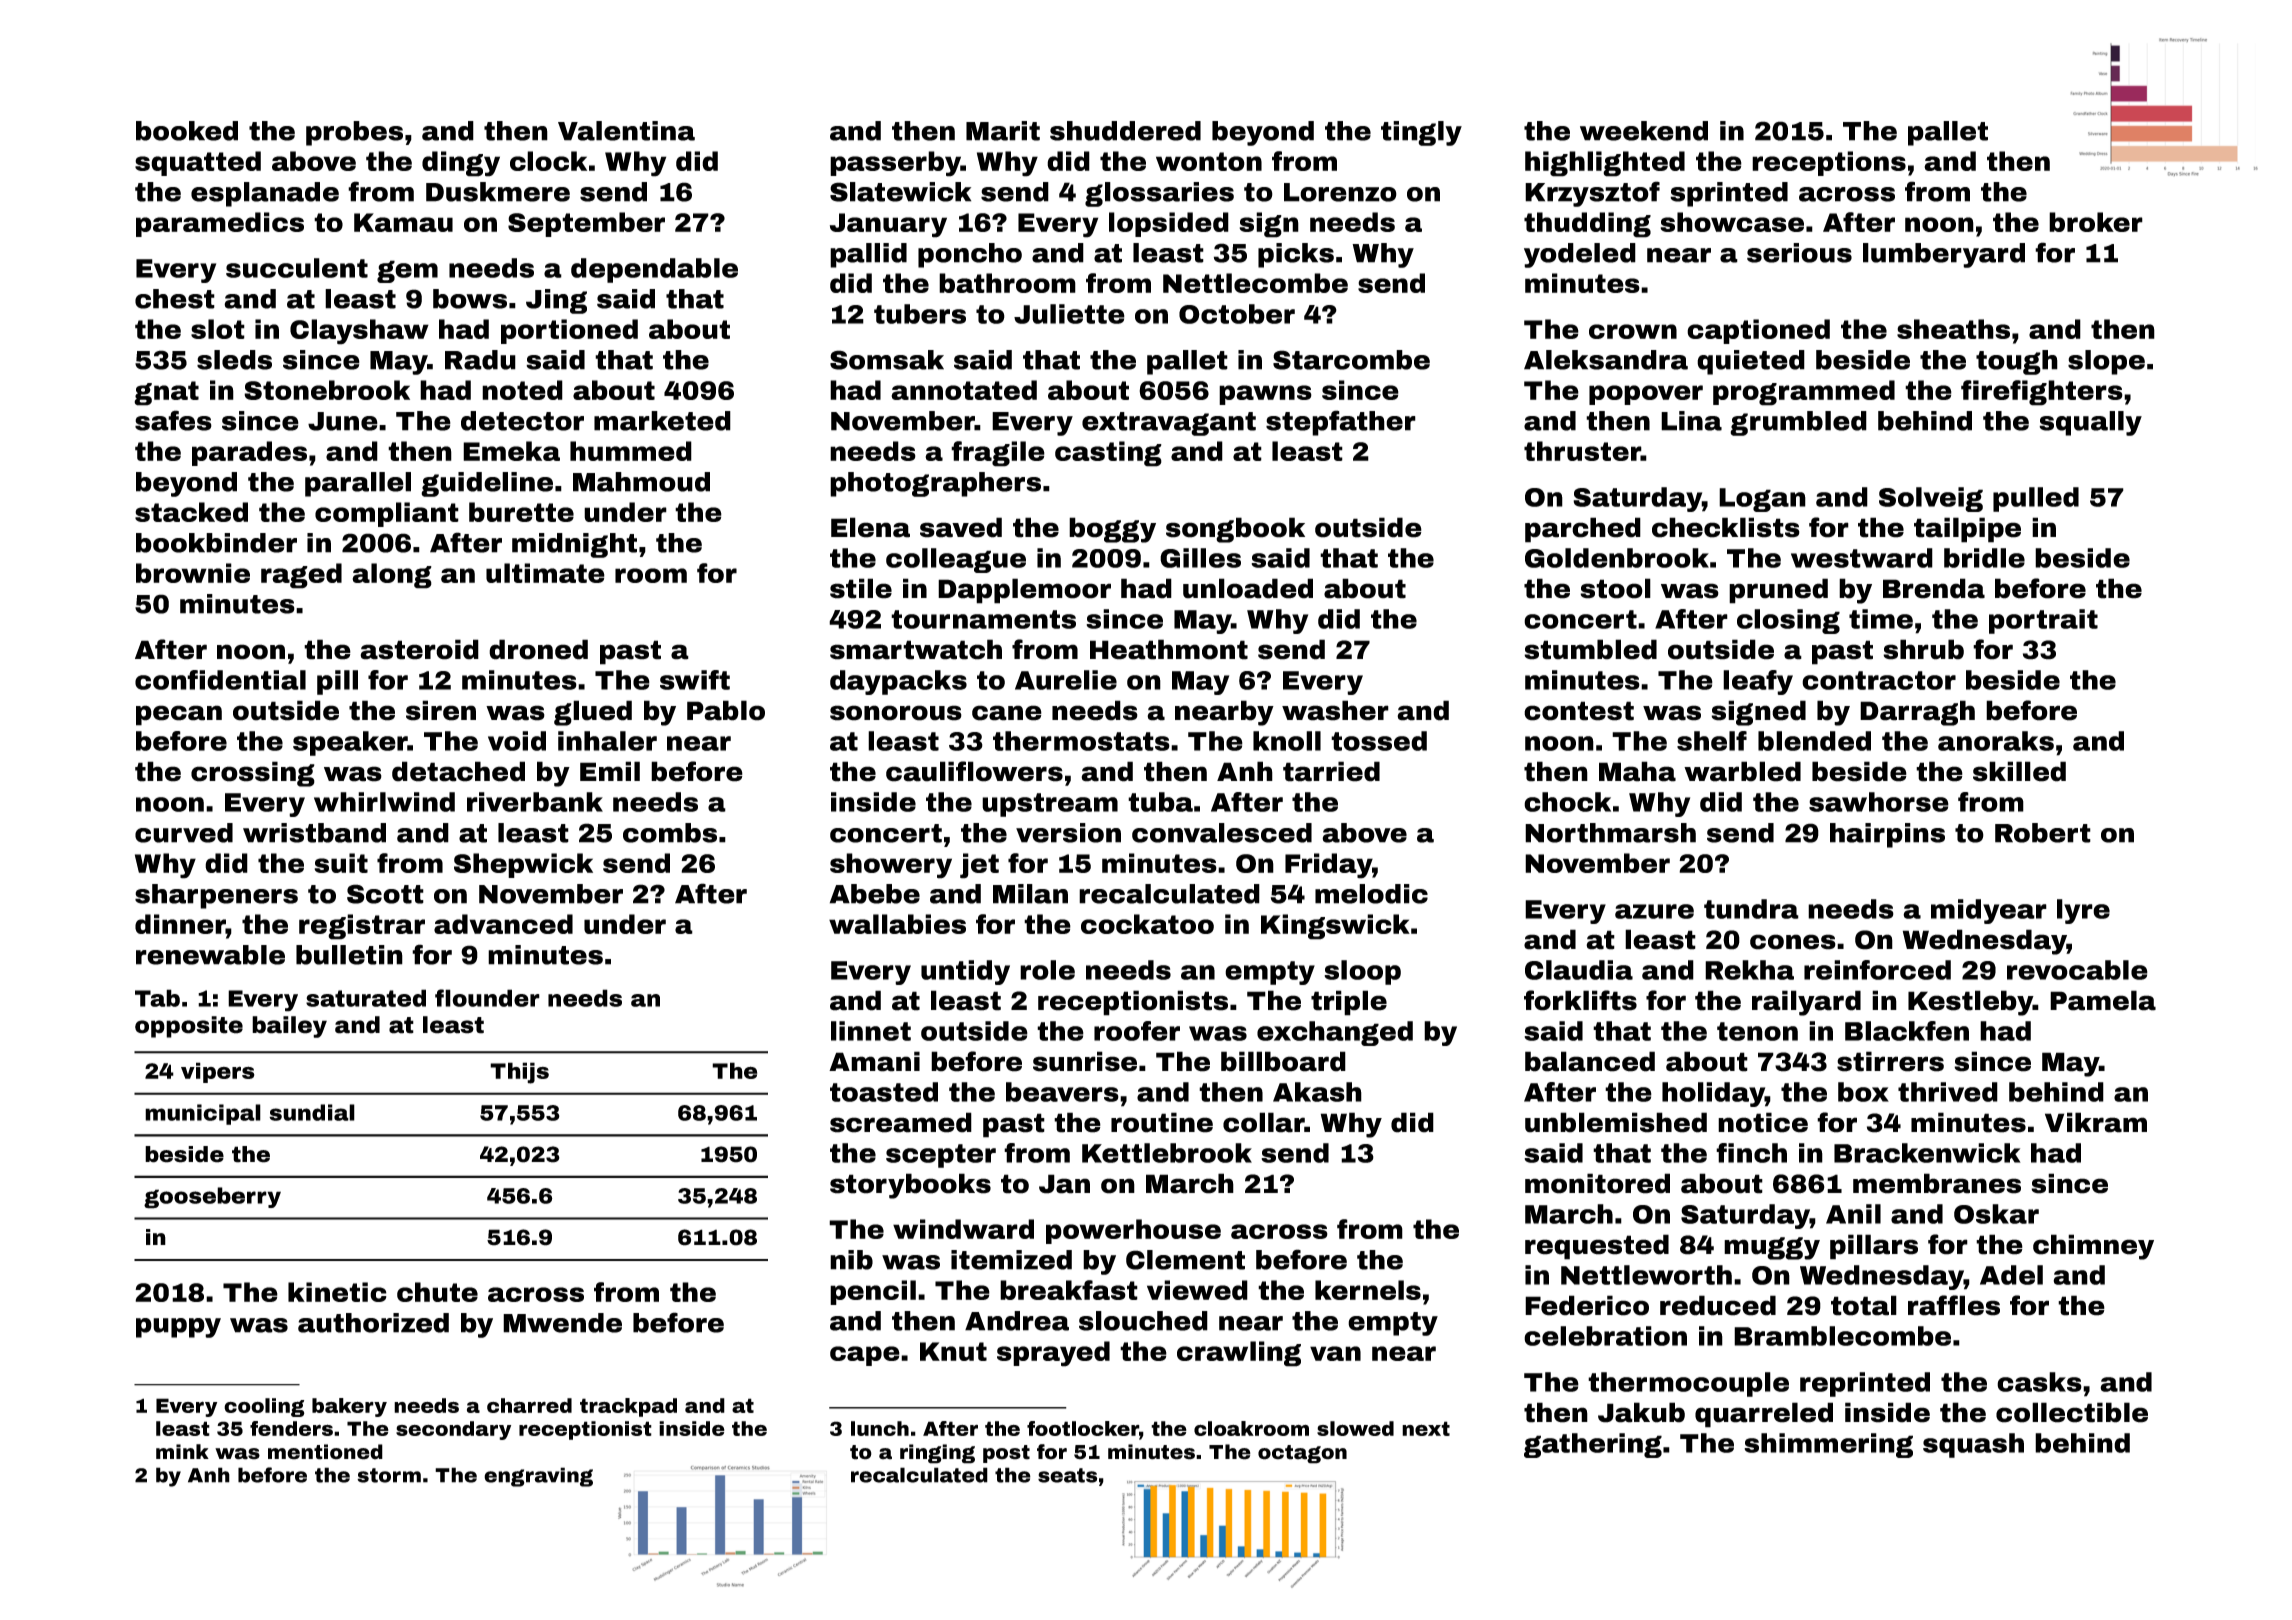 This screenshot has height=1620, width=2292. I want to click on storm, so click(389, 1475).
